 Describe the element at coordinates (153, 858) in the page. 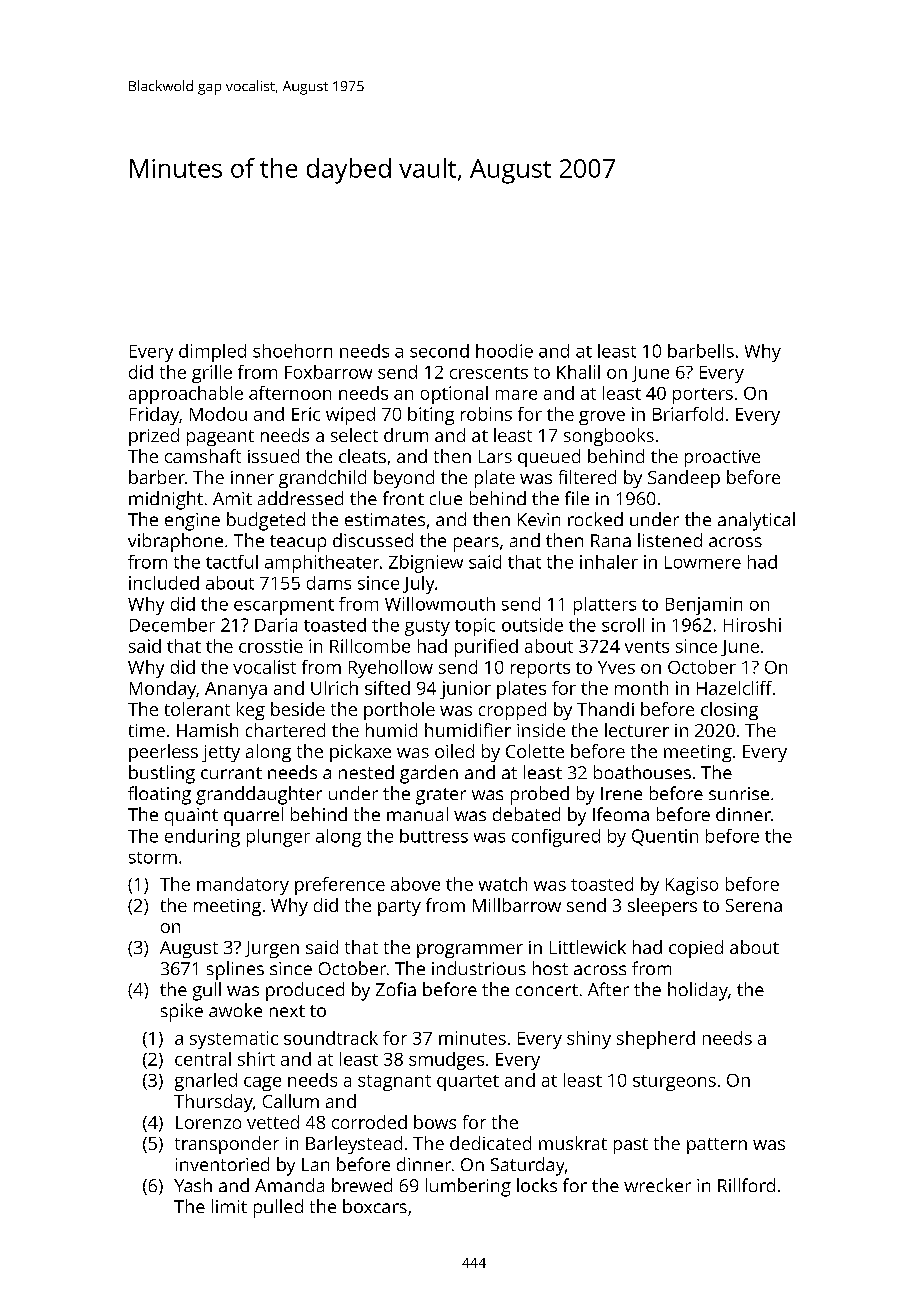

I see `storm` at that location.
